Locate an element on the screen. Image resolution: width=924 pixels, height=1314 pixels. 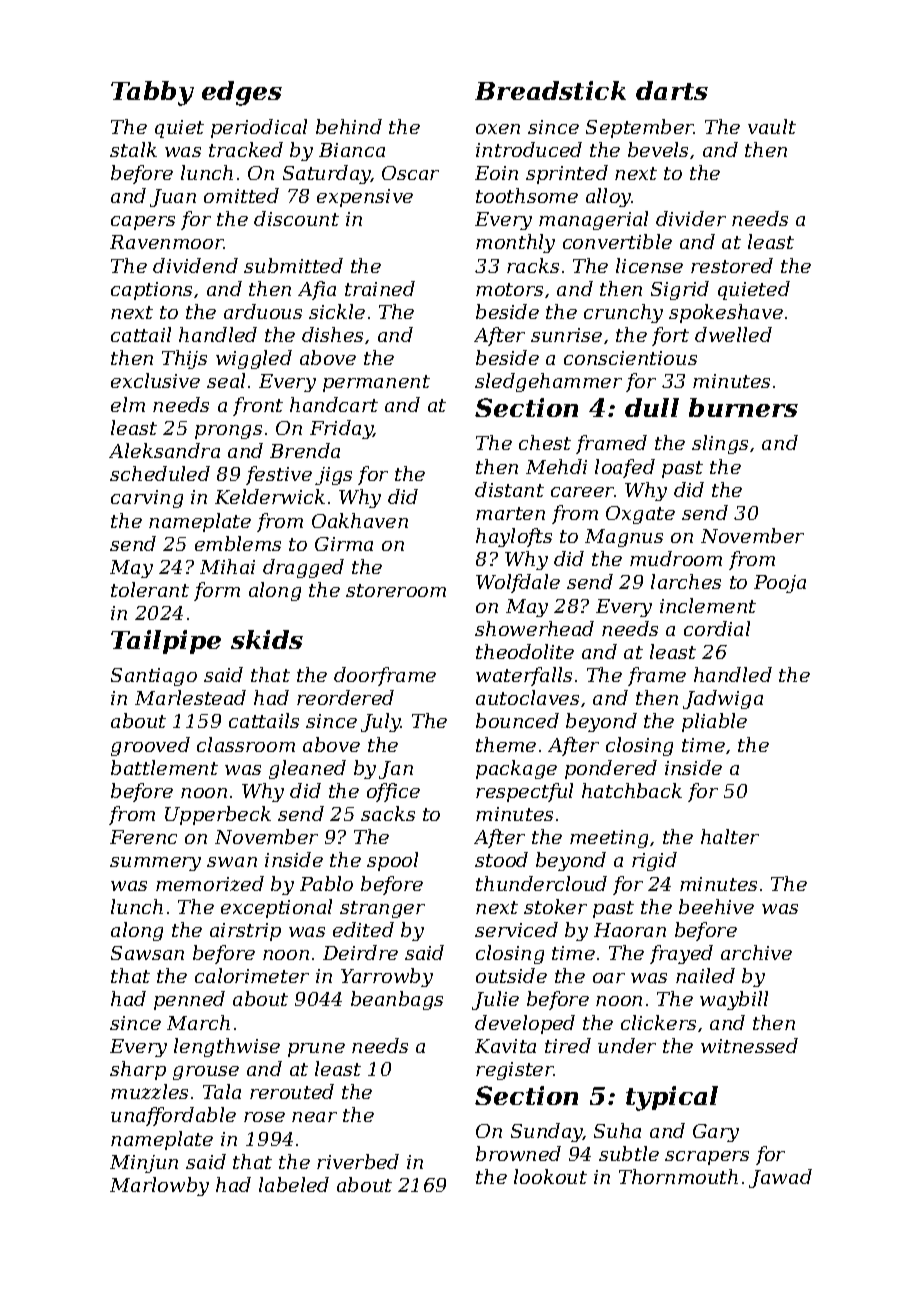
behind is located at coordinates (349, 126).
